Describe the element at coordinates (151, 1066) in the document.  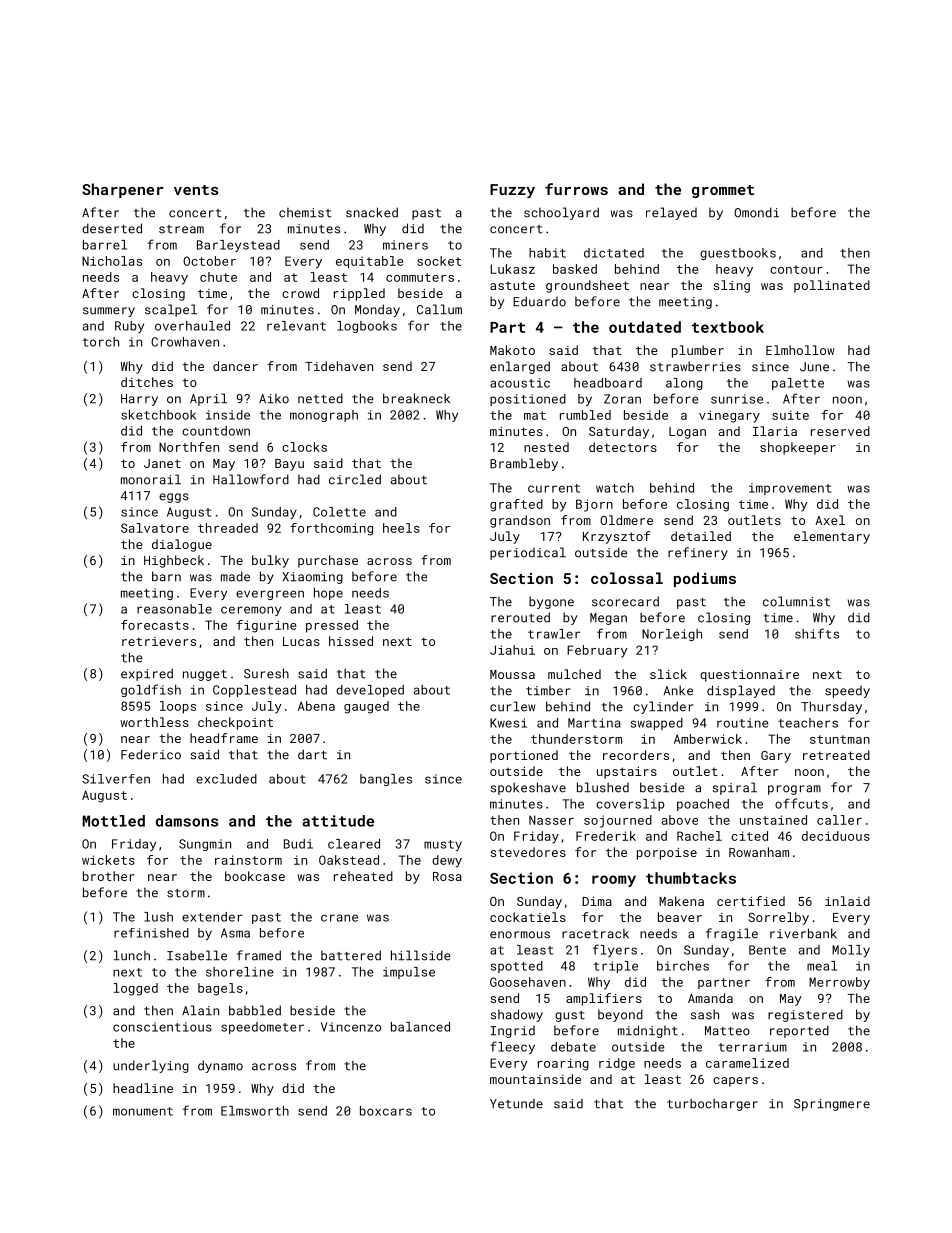
I see `underlying` at that location.
